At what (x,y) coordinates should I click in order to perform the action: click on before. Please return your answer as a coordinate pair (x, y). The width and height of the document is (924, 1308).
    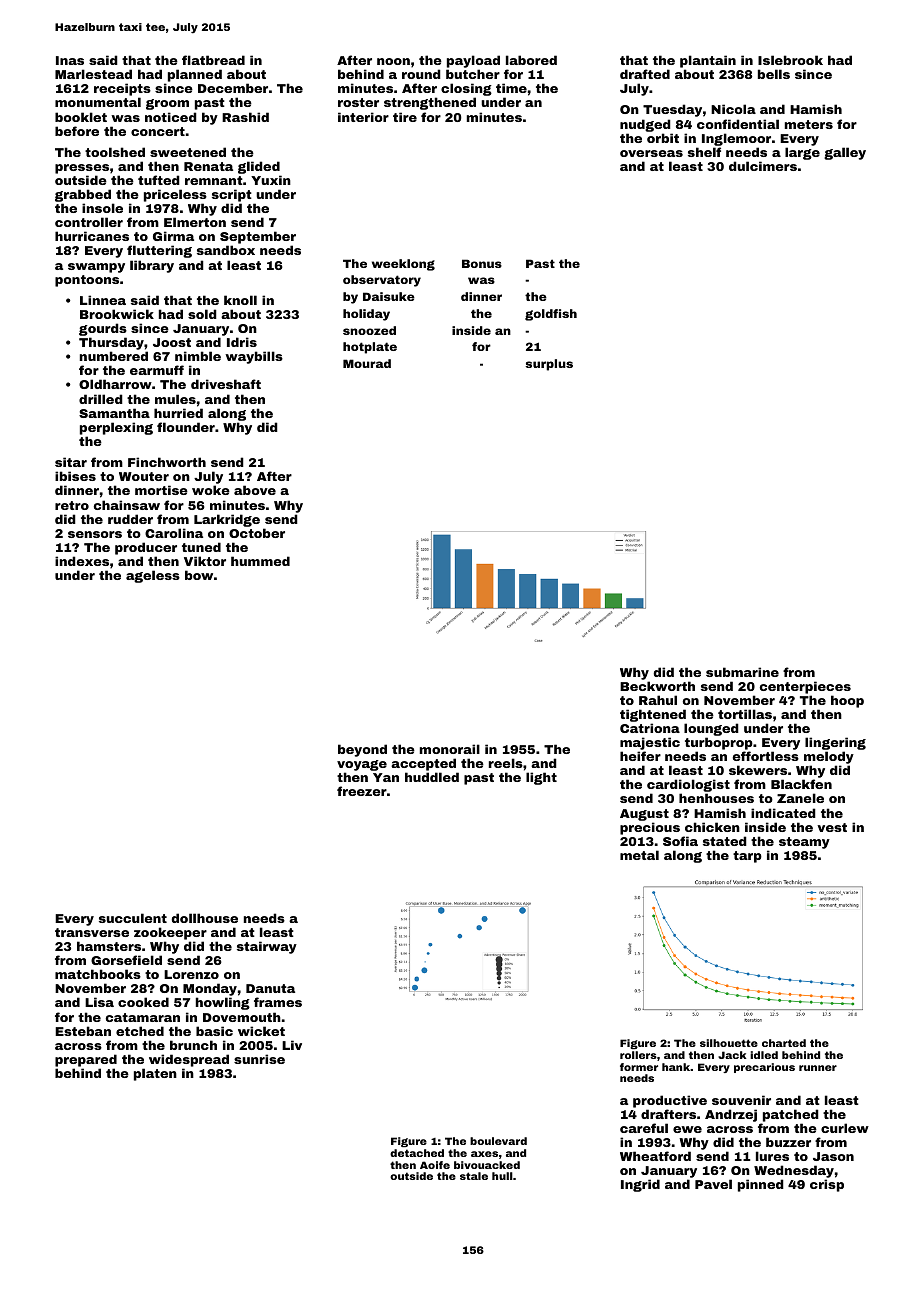
    Looking at the image, I should click on (77, 131).
